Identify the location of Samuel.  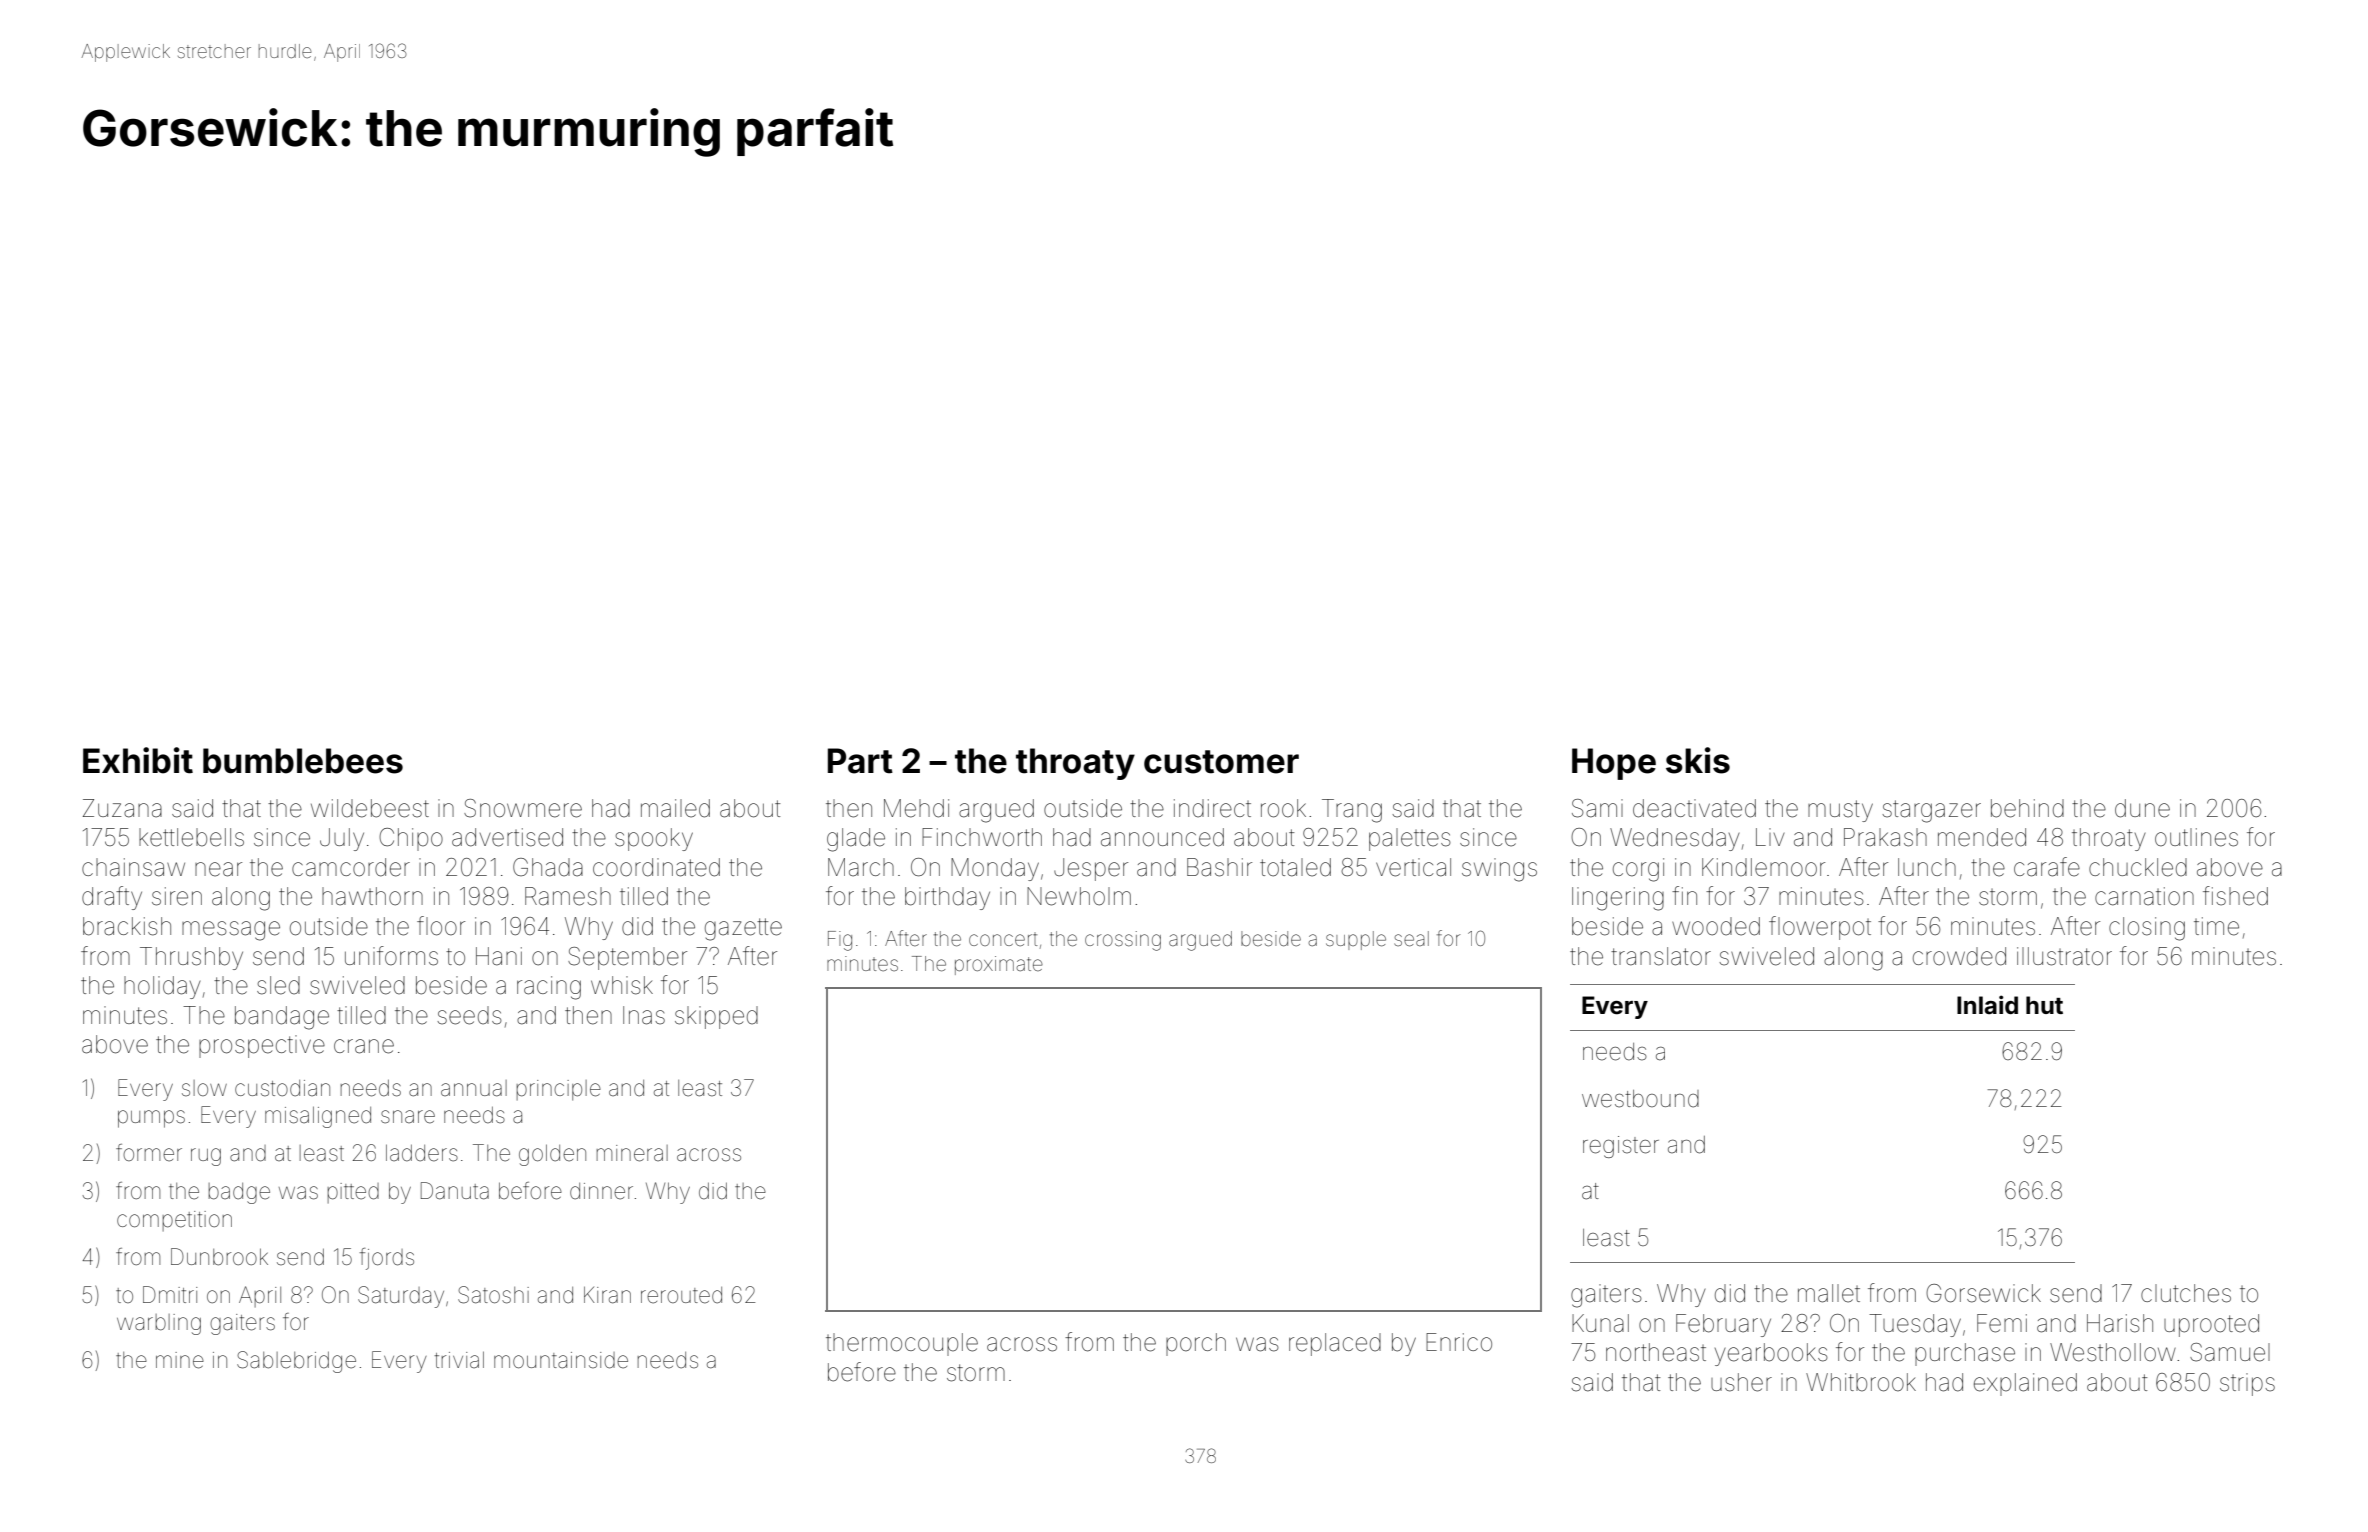
(2230, 1352).
